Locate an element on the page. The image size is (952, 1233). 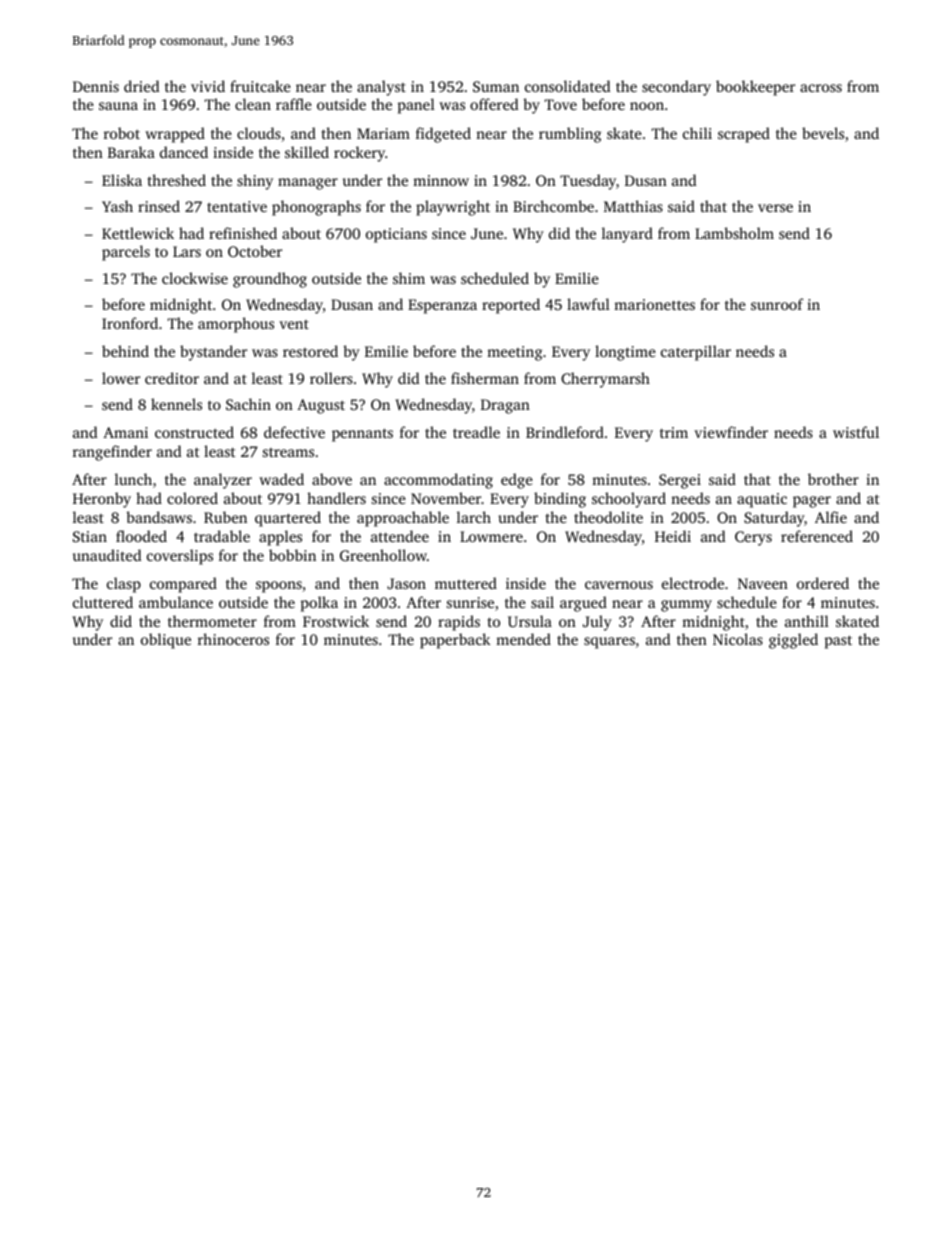
rumbling is located at coordinates (570, 135).
